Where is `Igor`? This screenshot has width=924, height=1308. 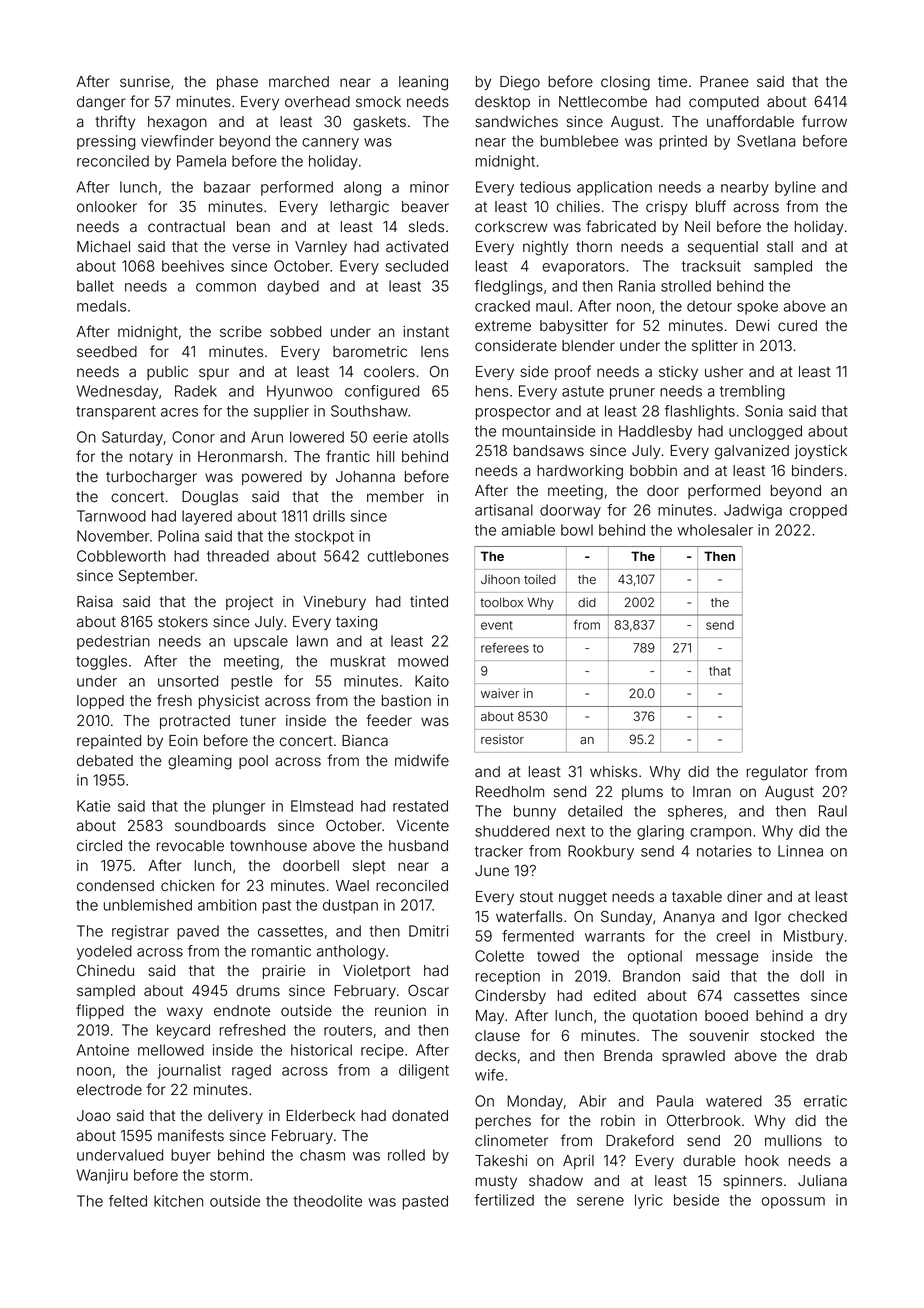 Igor is located at coordinates (768, 918).
